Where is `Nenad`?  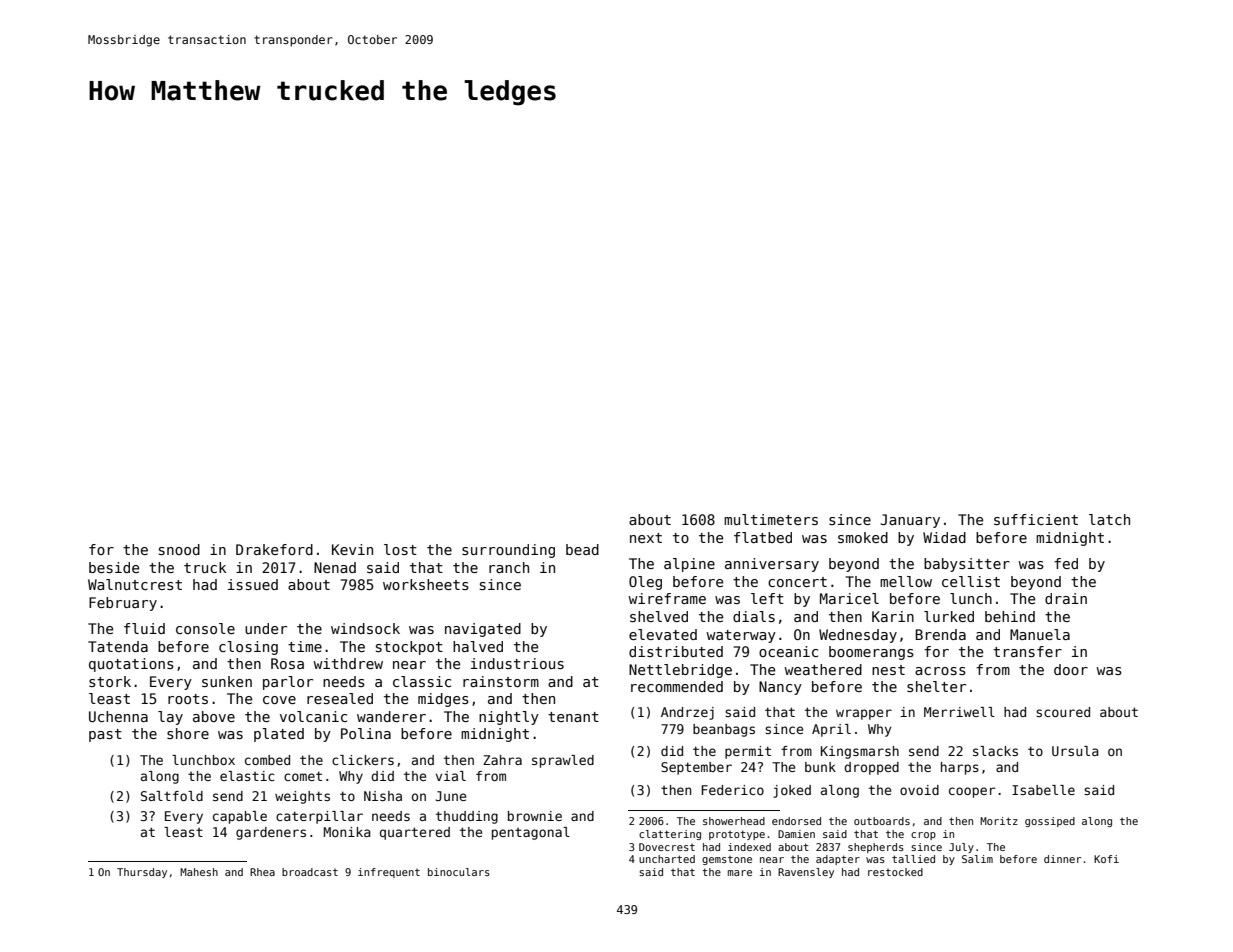 Nenad is located at coordinates (335, 567).
